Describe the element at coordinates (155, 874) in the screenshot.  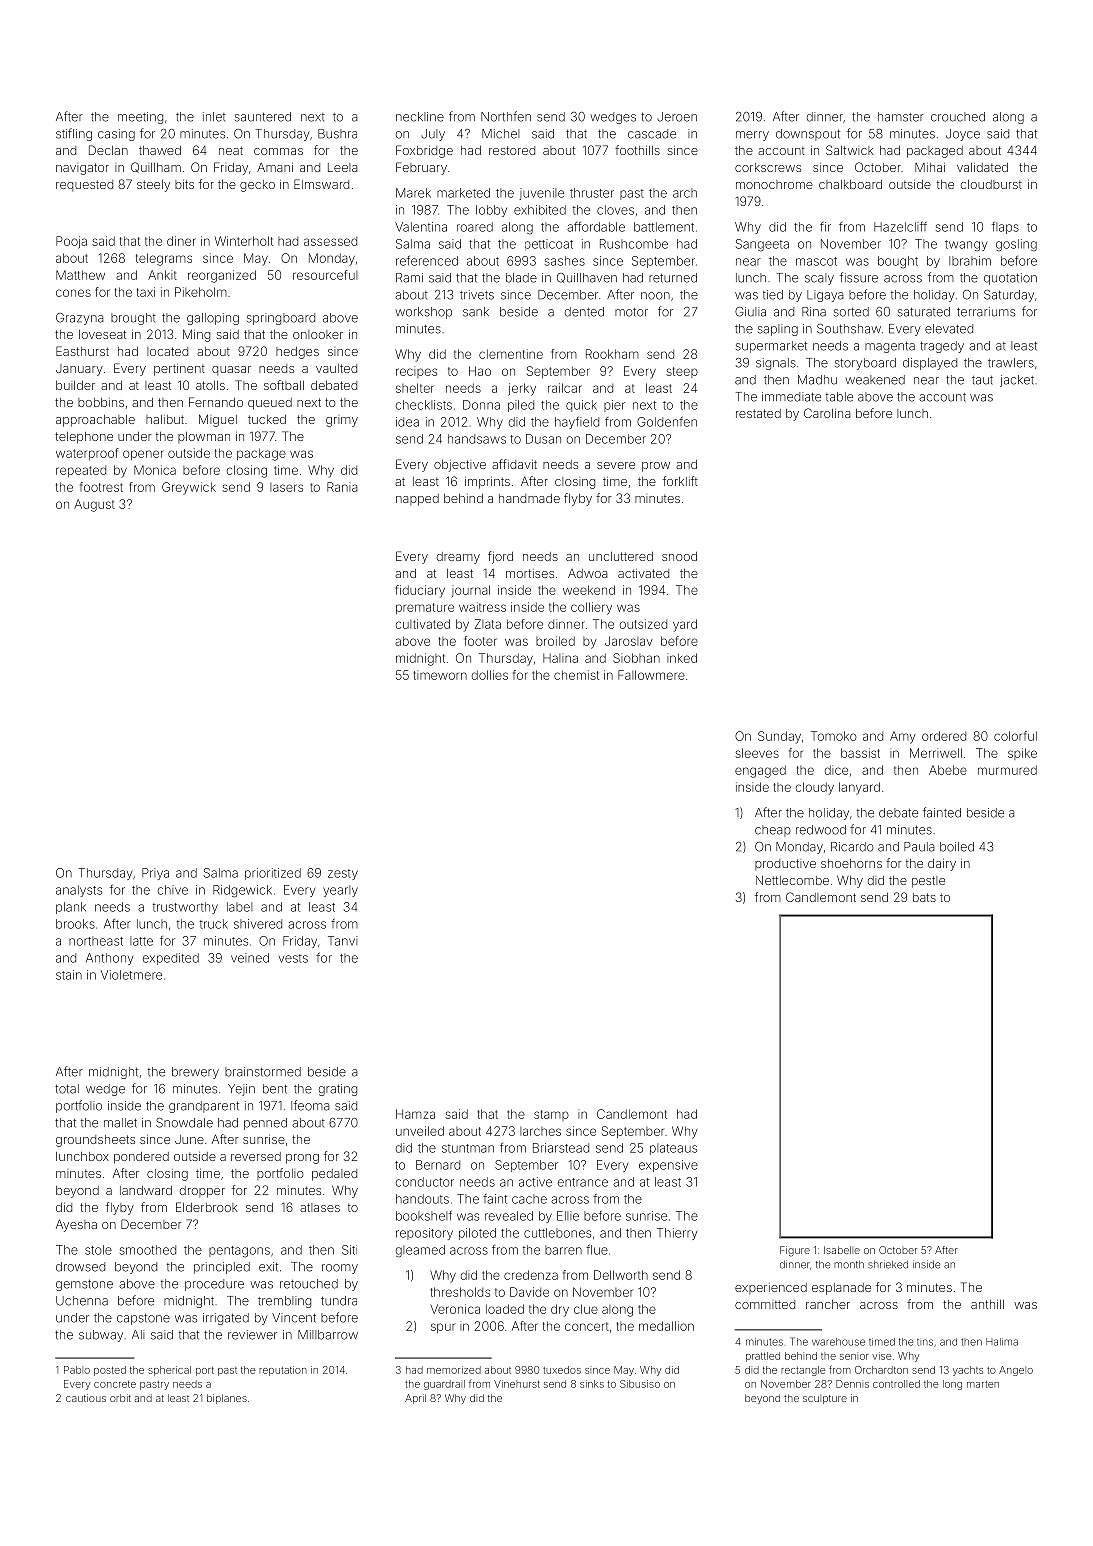
I see `Priya` at that location.
